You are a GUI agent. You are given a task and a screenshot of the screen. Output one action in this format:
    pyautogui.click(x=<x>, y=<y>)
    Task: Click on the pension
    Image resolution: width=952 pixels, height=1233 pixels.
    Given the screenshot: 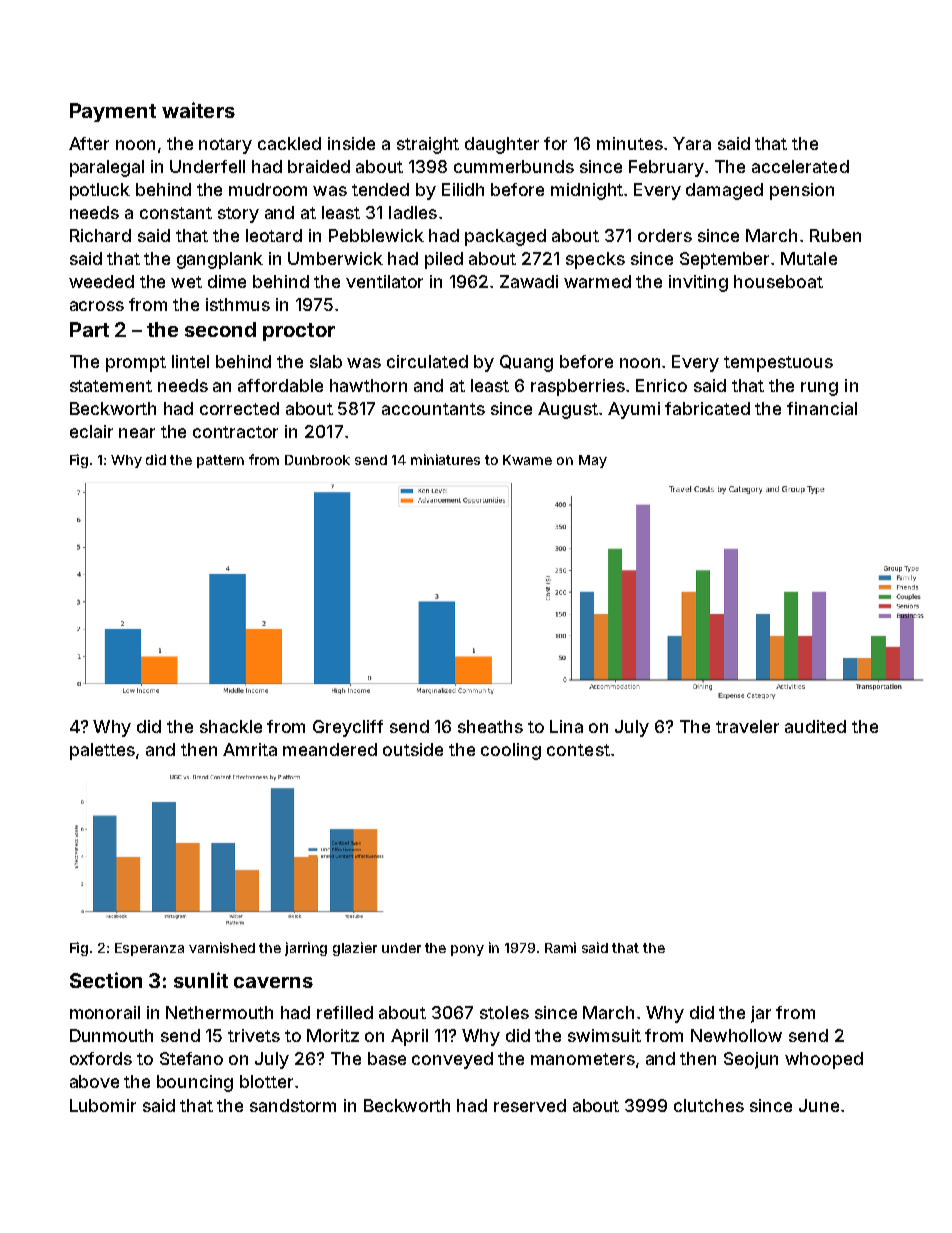 What is the action you would take?
    pyautogui.click(x=802, y=191)
